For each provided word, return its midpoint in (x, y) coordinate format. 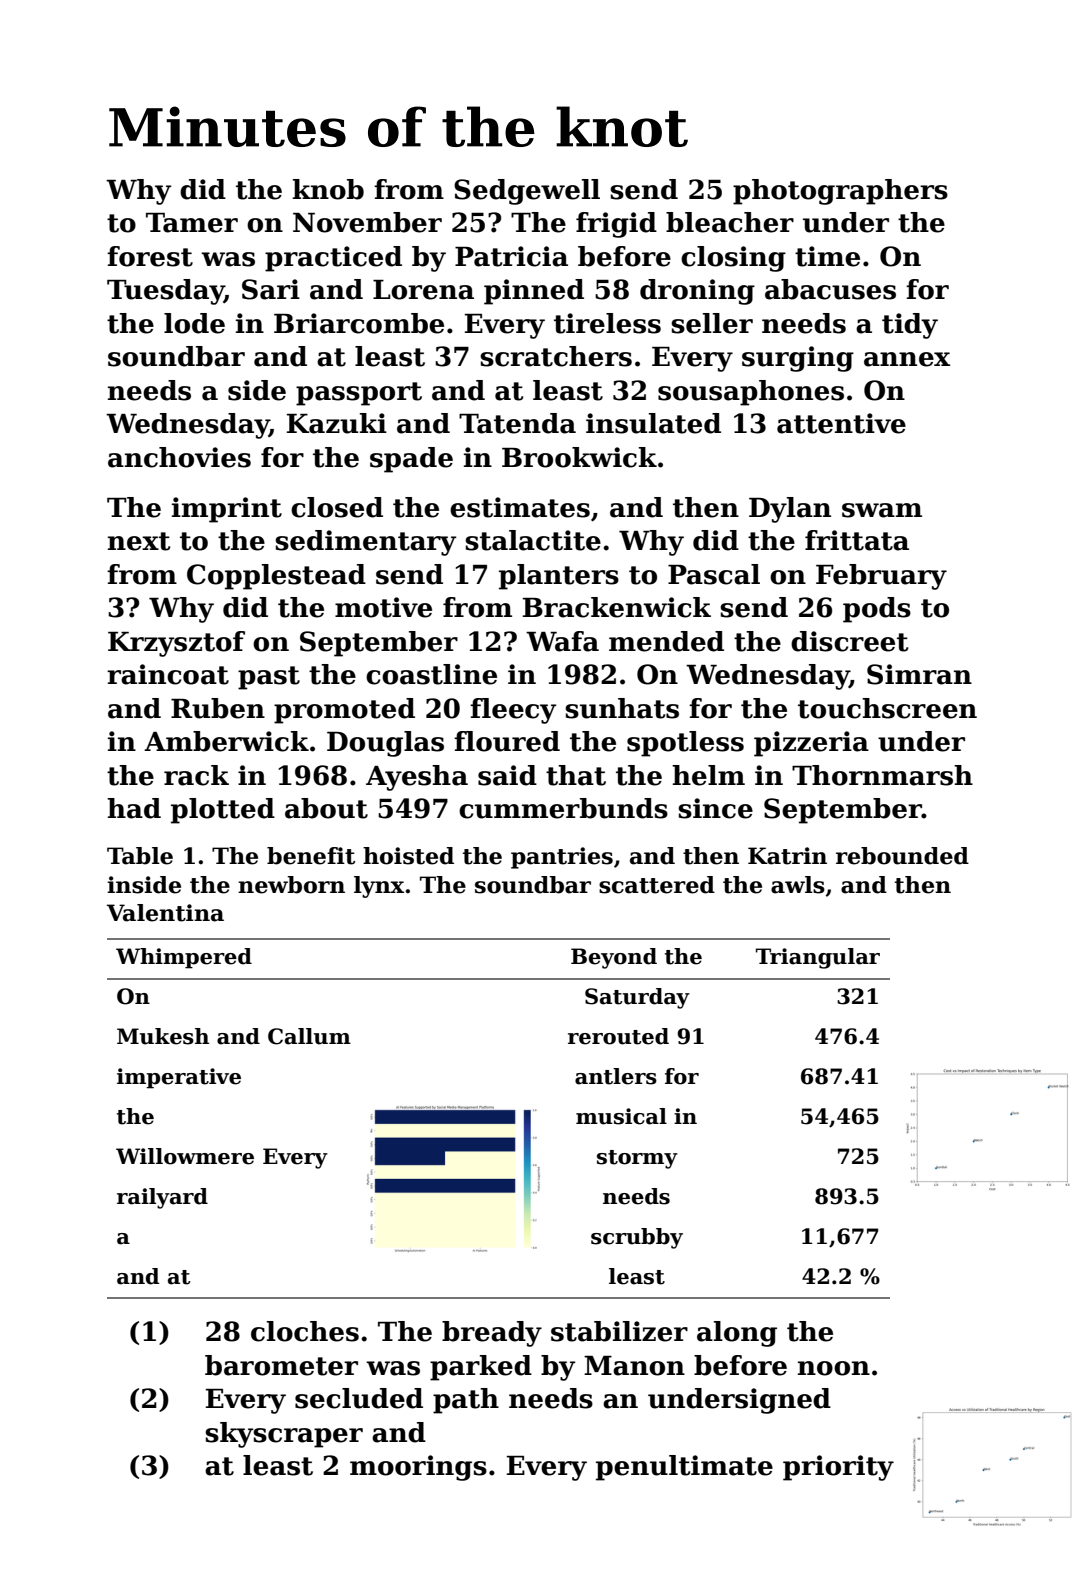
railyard (162, 1198)
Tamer (192, 223)
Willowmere (185, 1156)
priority (838, 1468)
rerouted (618, 1036)
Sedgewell (527, 192)
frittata (857, 540)
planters (559, 577)
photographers (840, 192)
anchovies (179, 457)
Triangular (818, 958)
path (466, 1401)
